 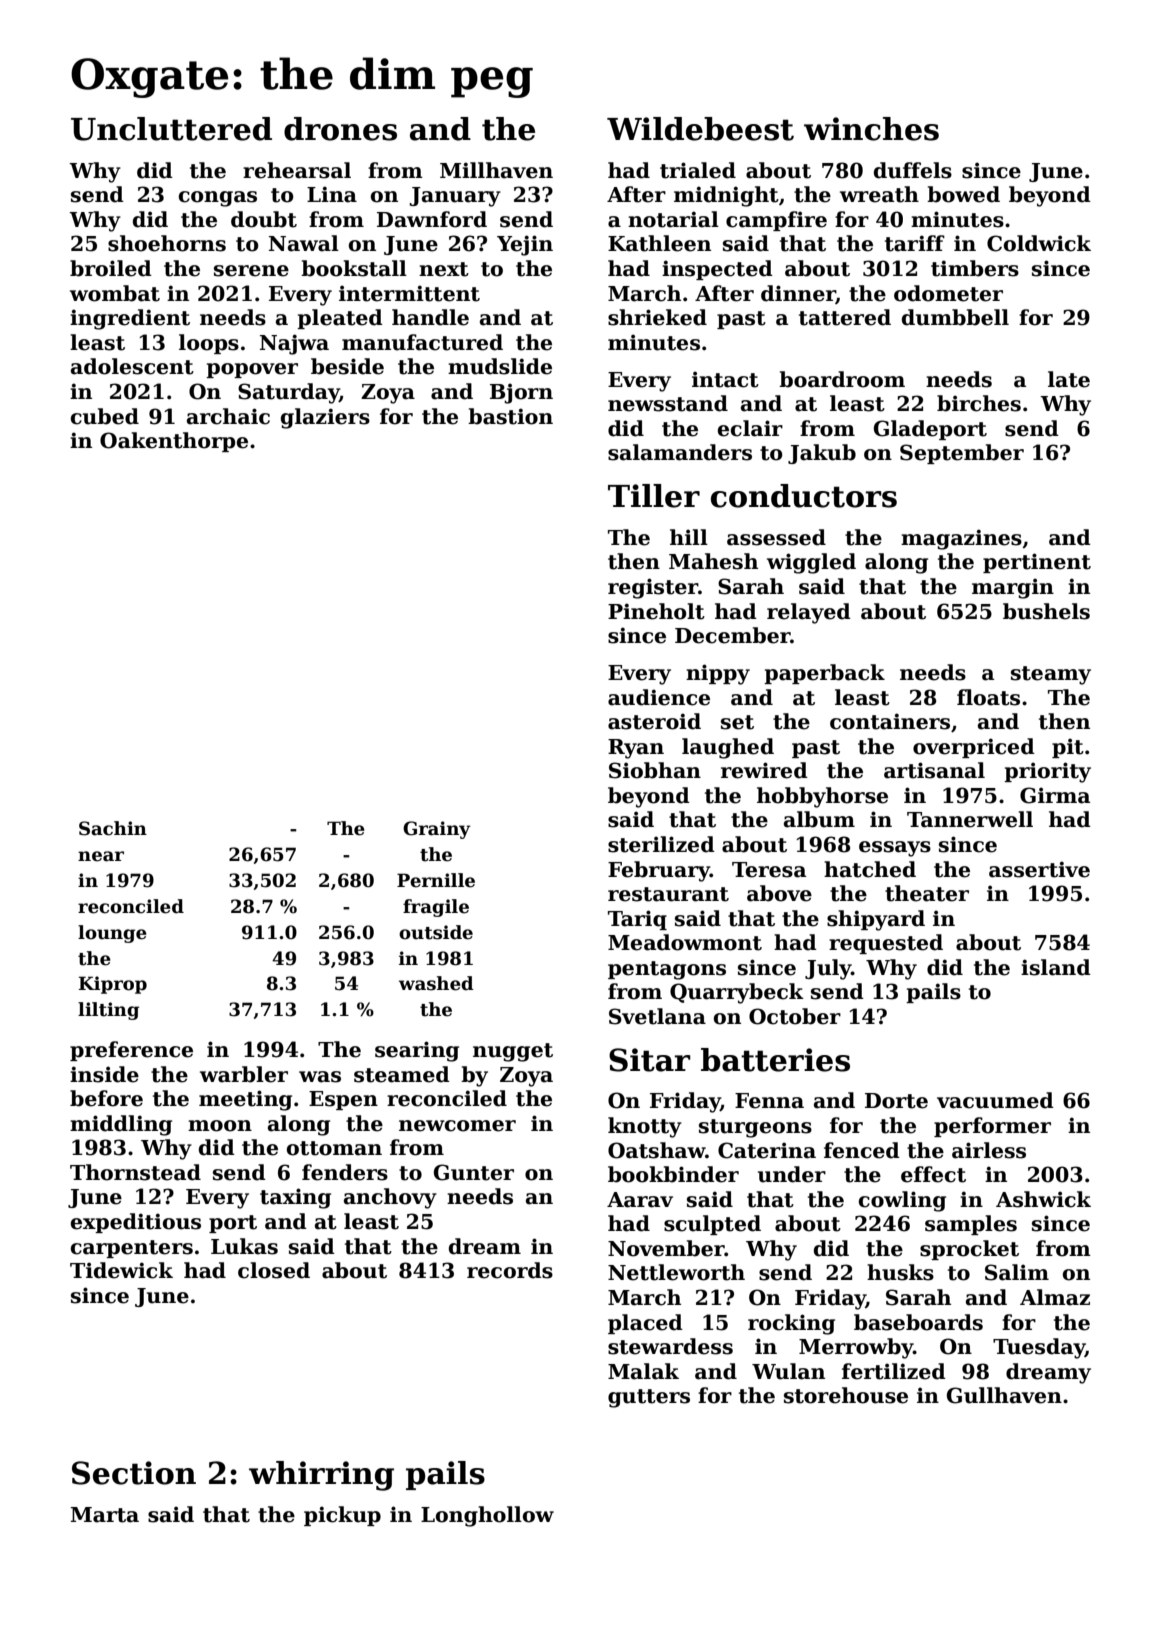 I want to click on floats, so click(x=988, y=697).
